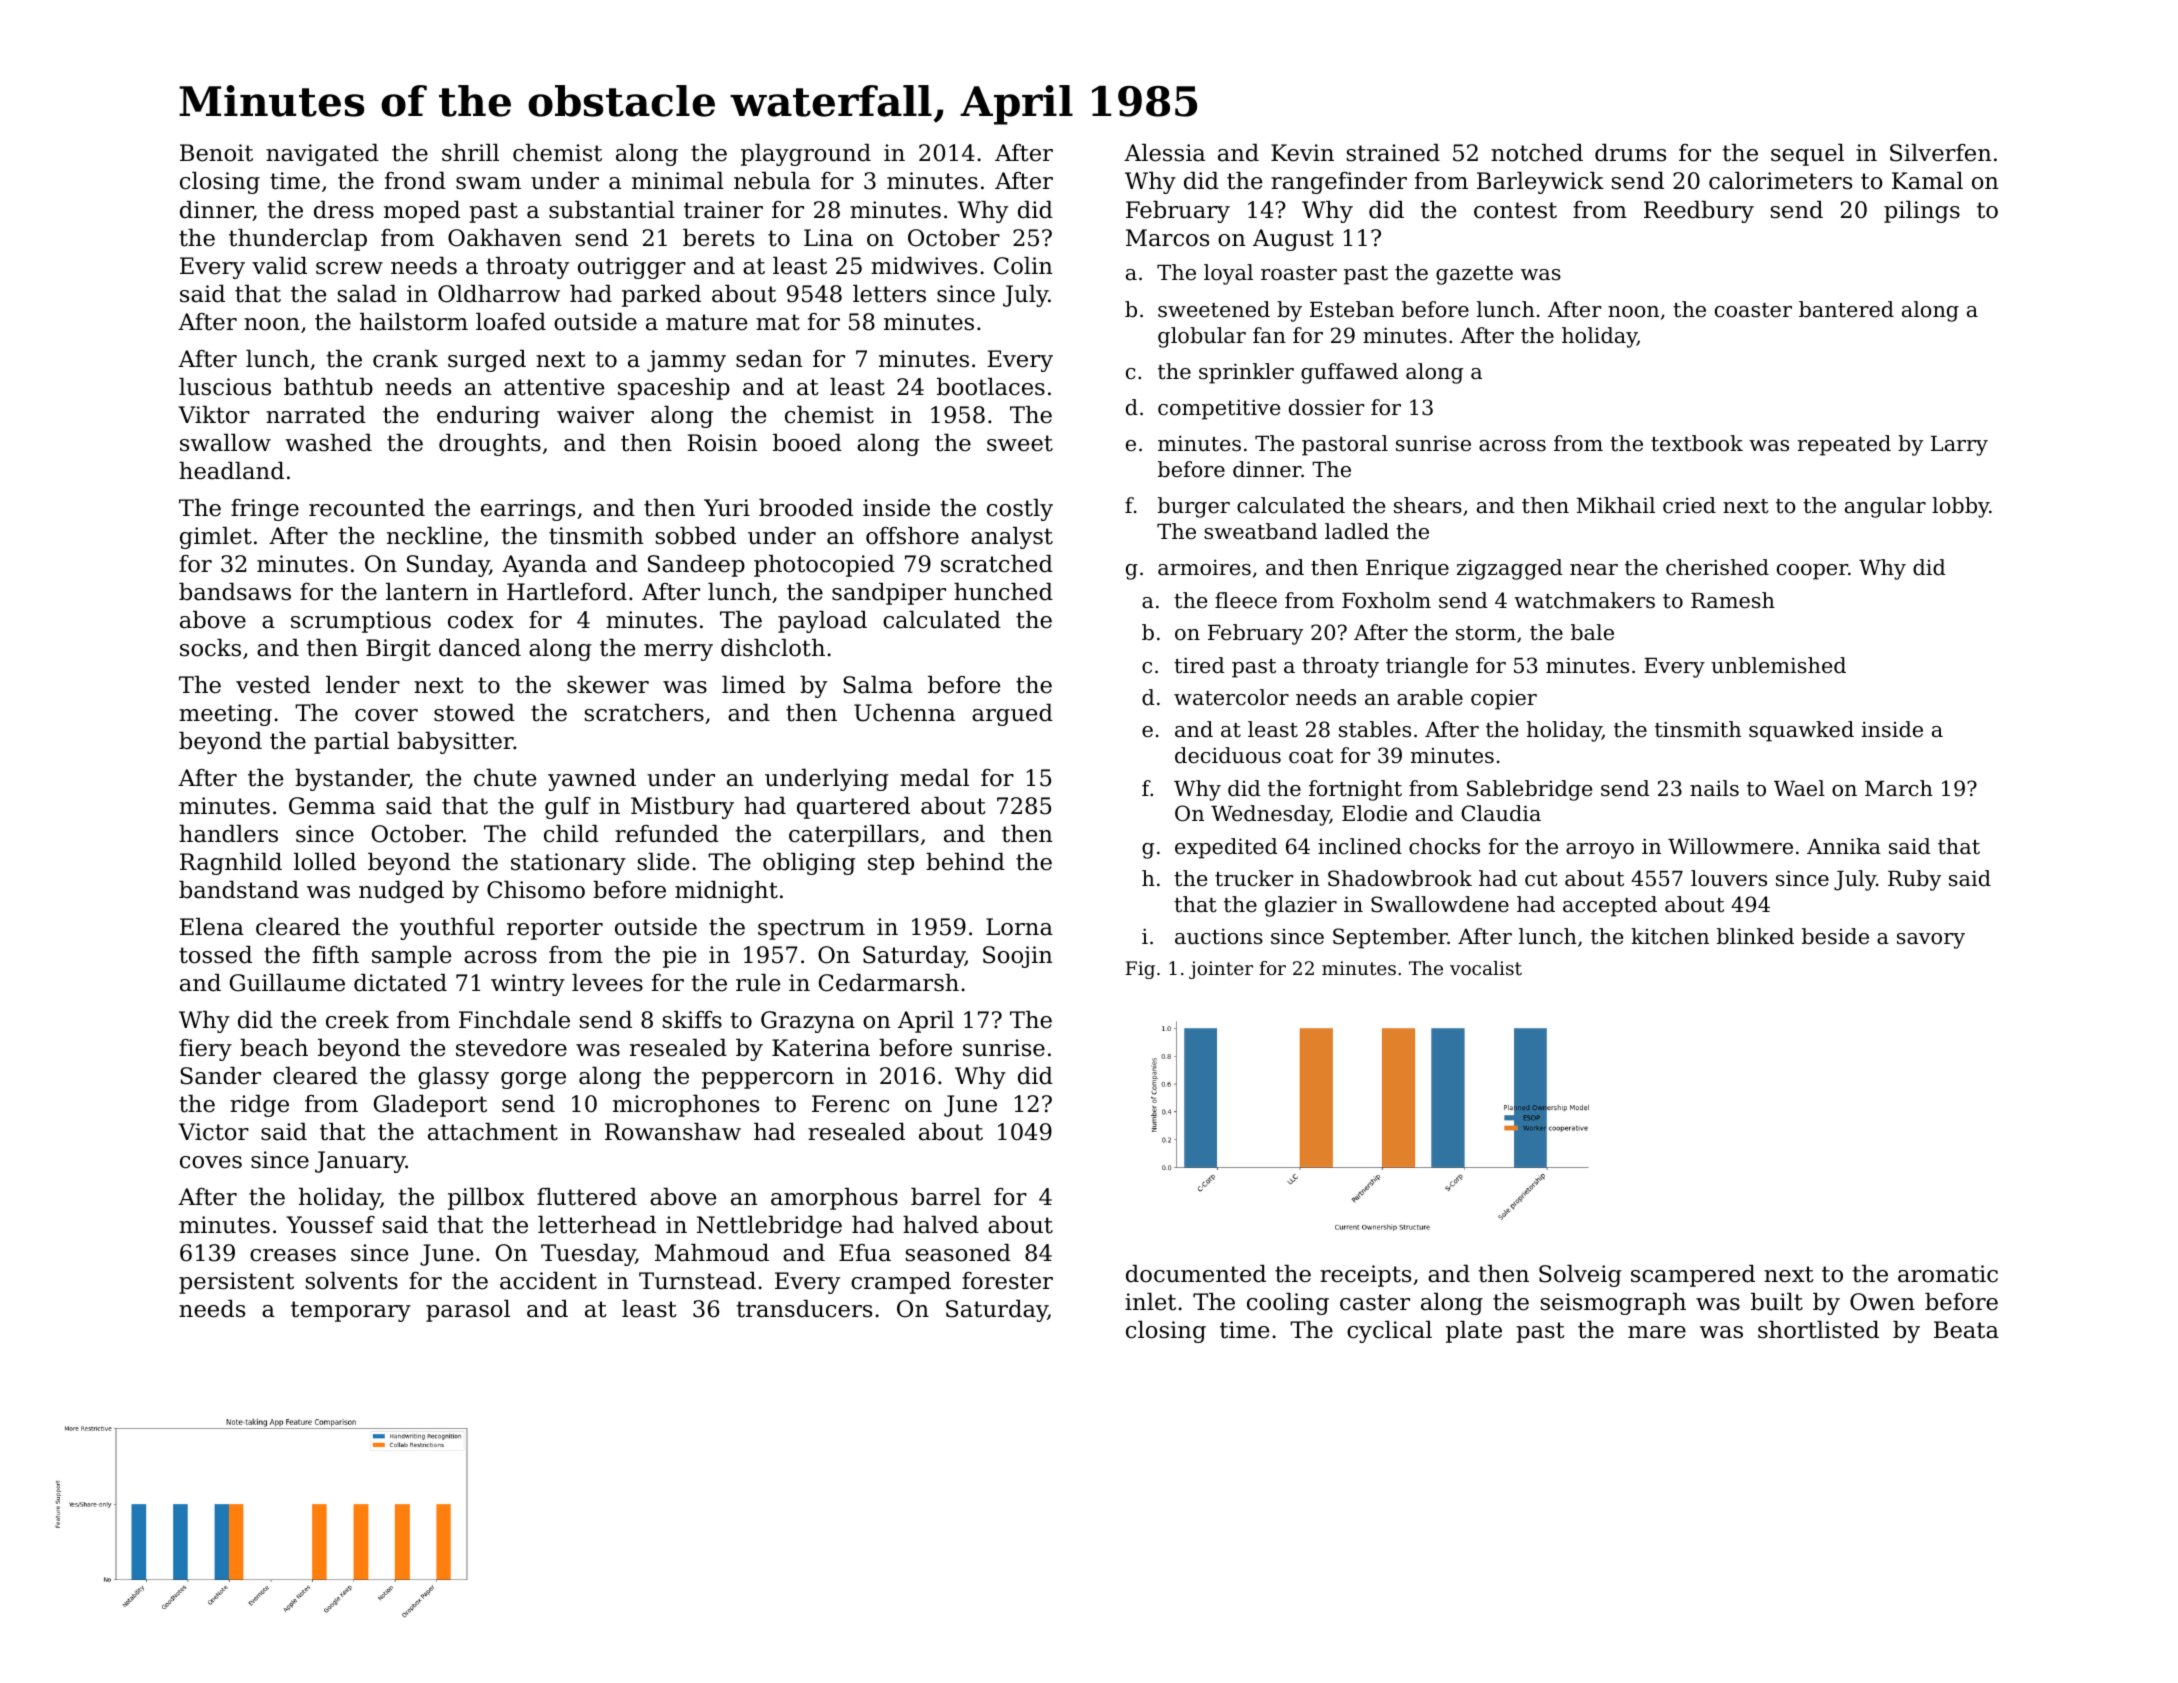  What do you see at coordinates (1940, 153) in the page?
I see `Silverfen` at bounding box center [1940, 153].
